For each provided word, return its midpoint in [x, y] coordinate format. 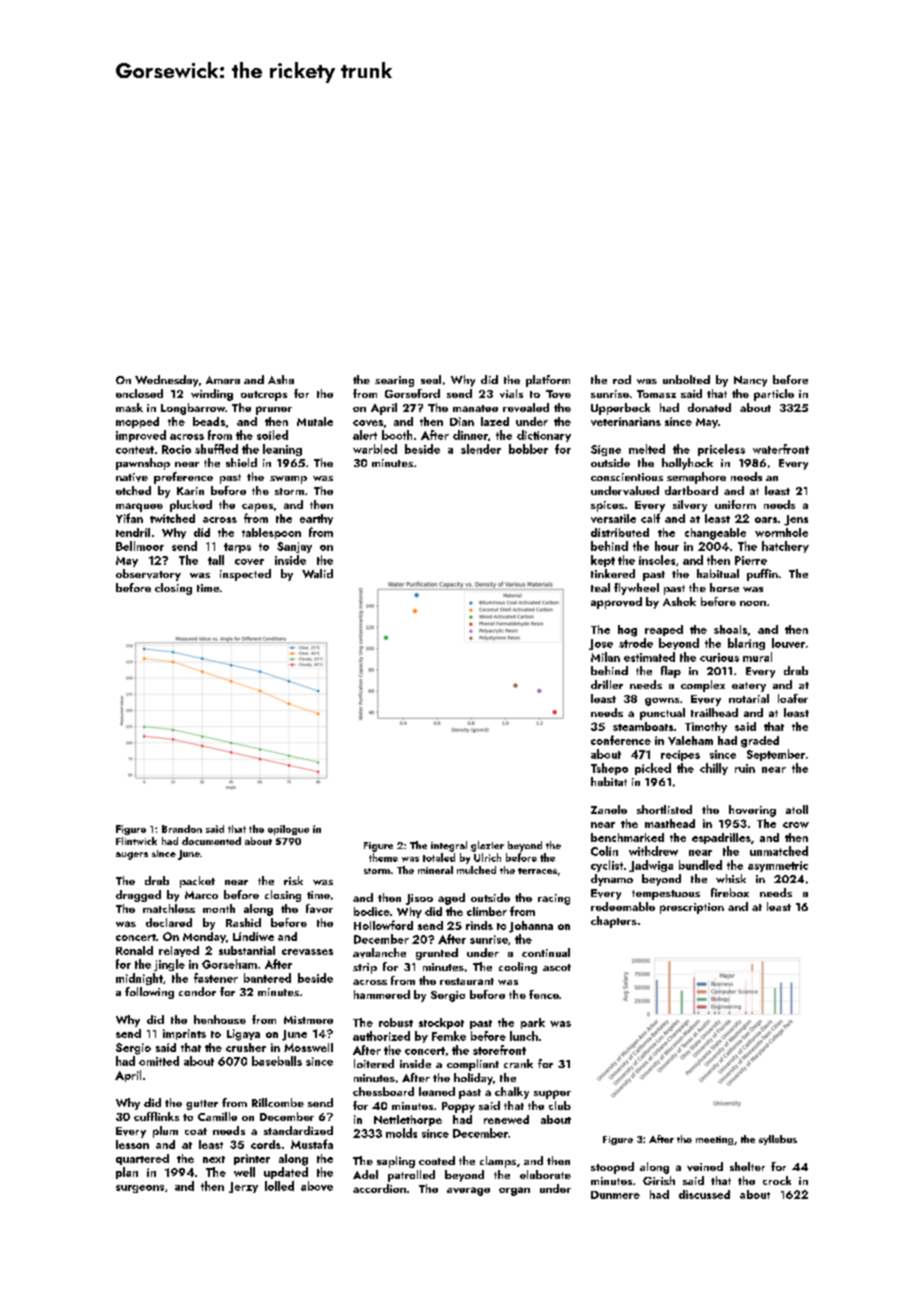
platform [548, 381]
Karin [190, 491]
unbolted [686, 379]
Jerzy [243, 1187]
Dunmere [615, 1195]
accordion [379, 1188]
